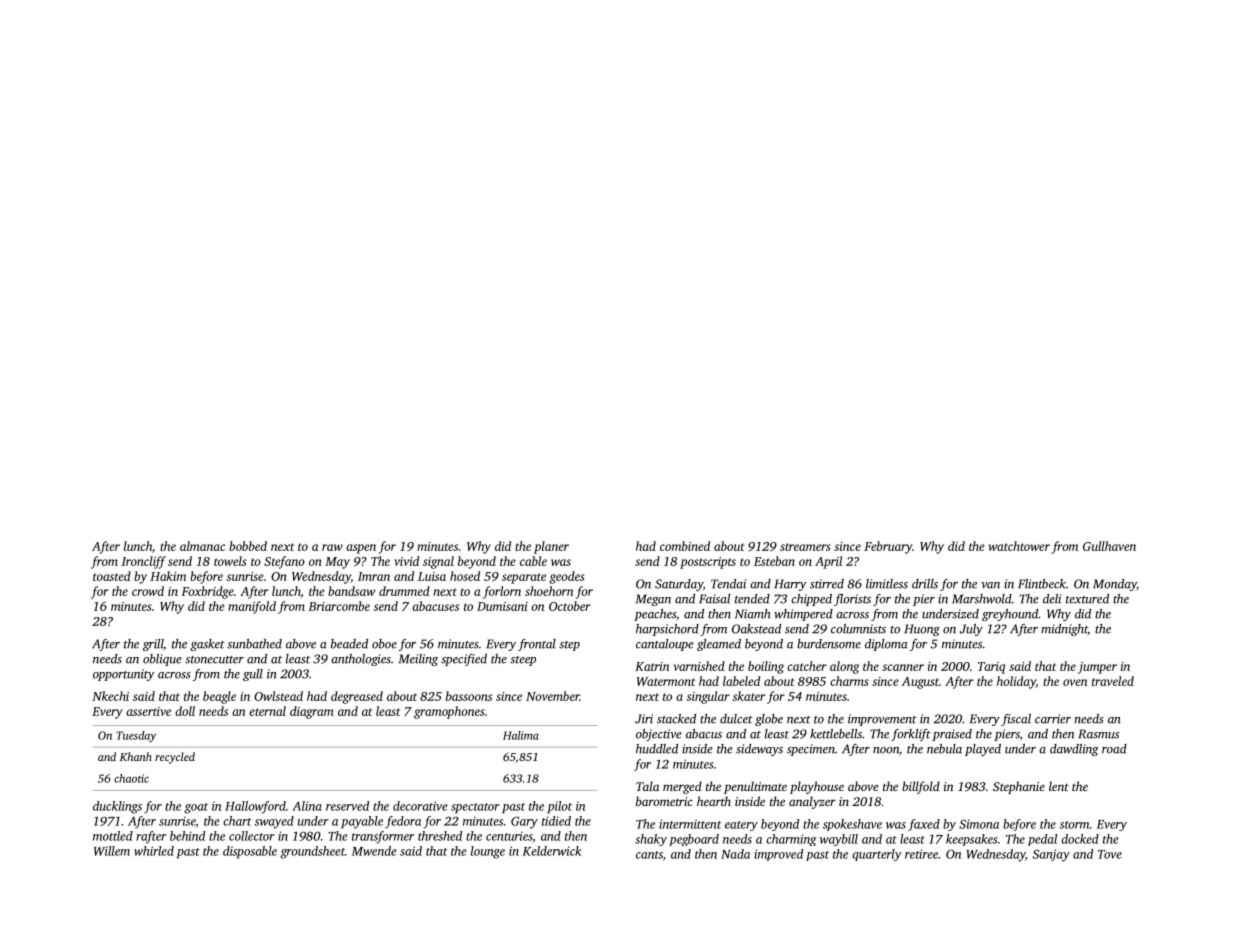 The image size is (1233, 952). I want to click on textured, so click(1087, 599).
